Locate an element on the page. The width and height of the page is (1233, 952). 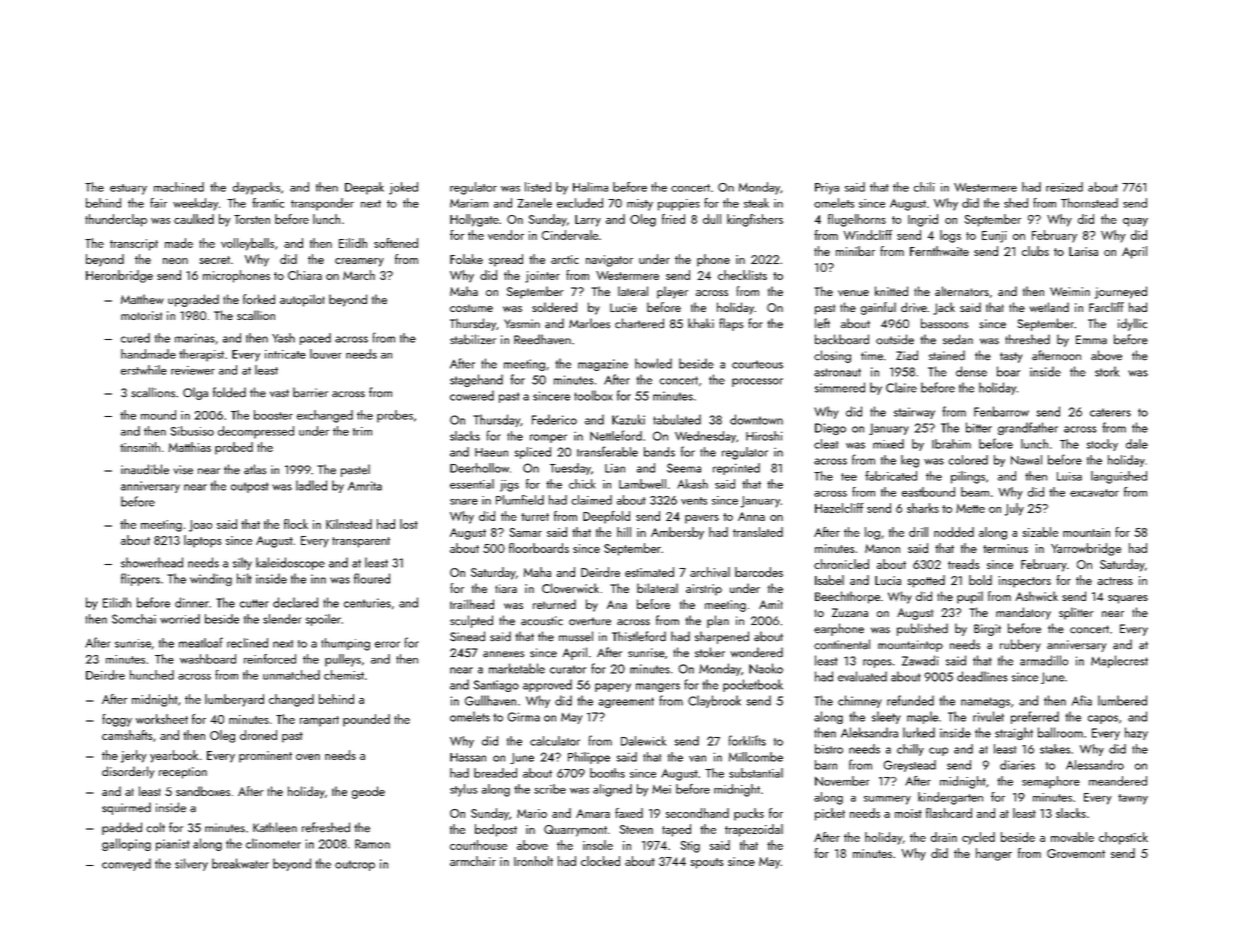
Eunji is located at coordinates (994, 237).
